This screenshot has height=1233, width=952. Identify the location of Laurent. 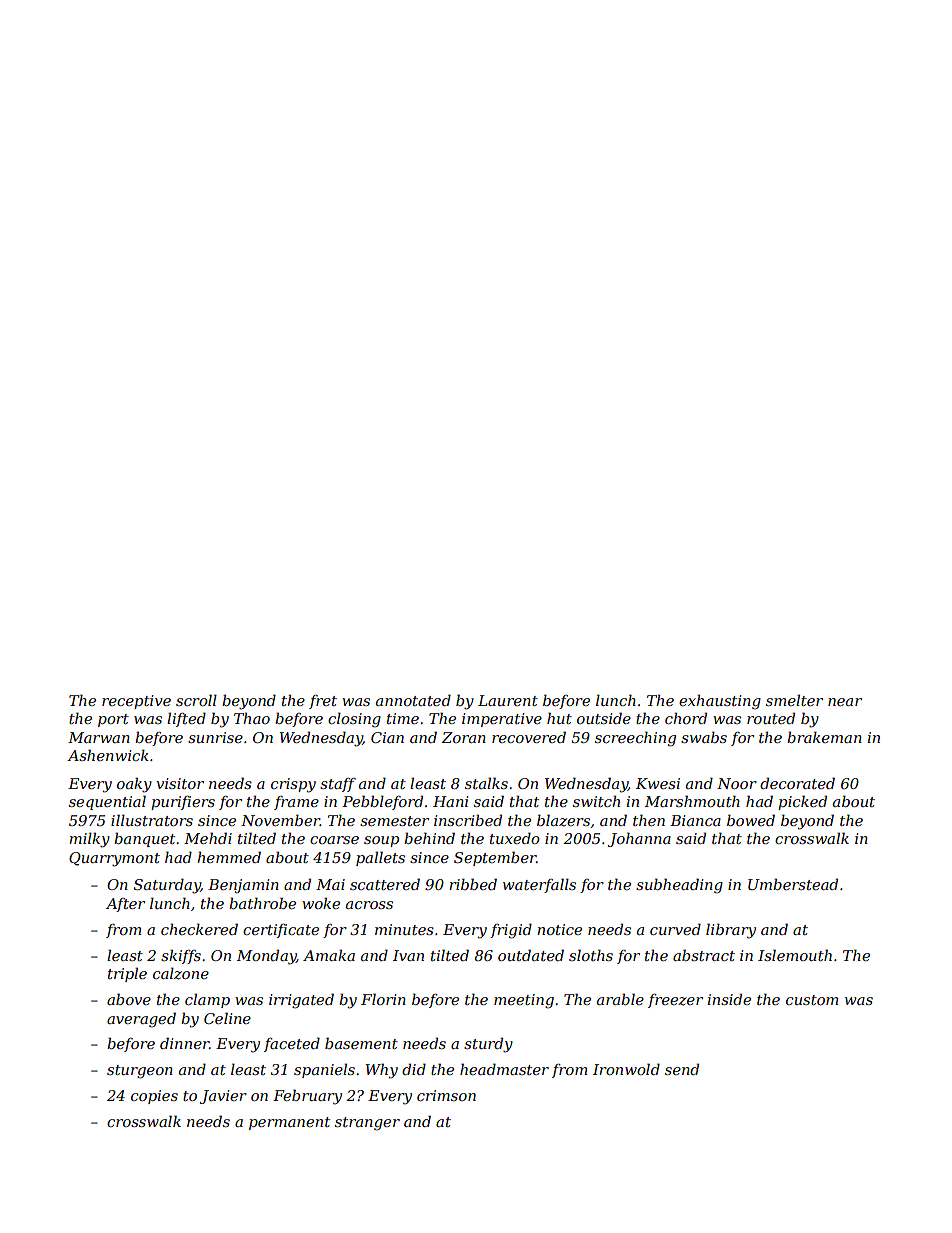
(508, 700).
